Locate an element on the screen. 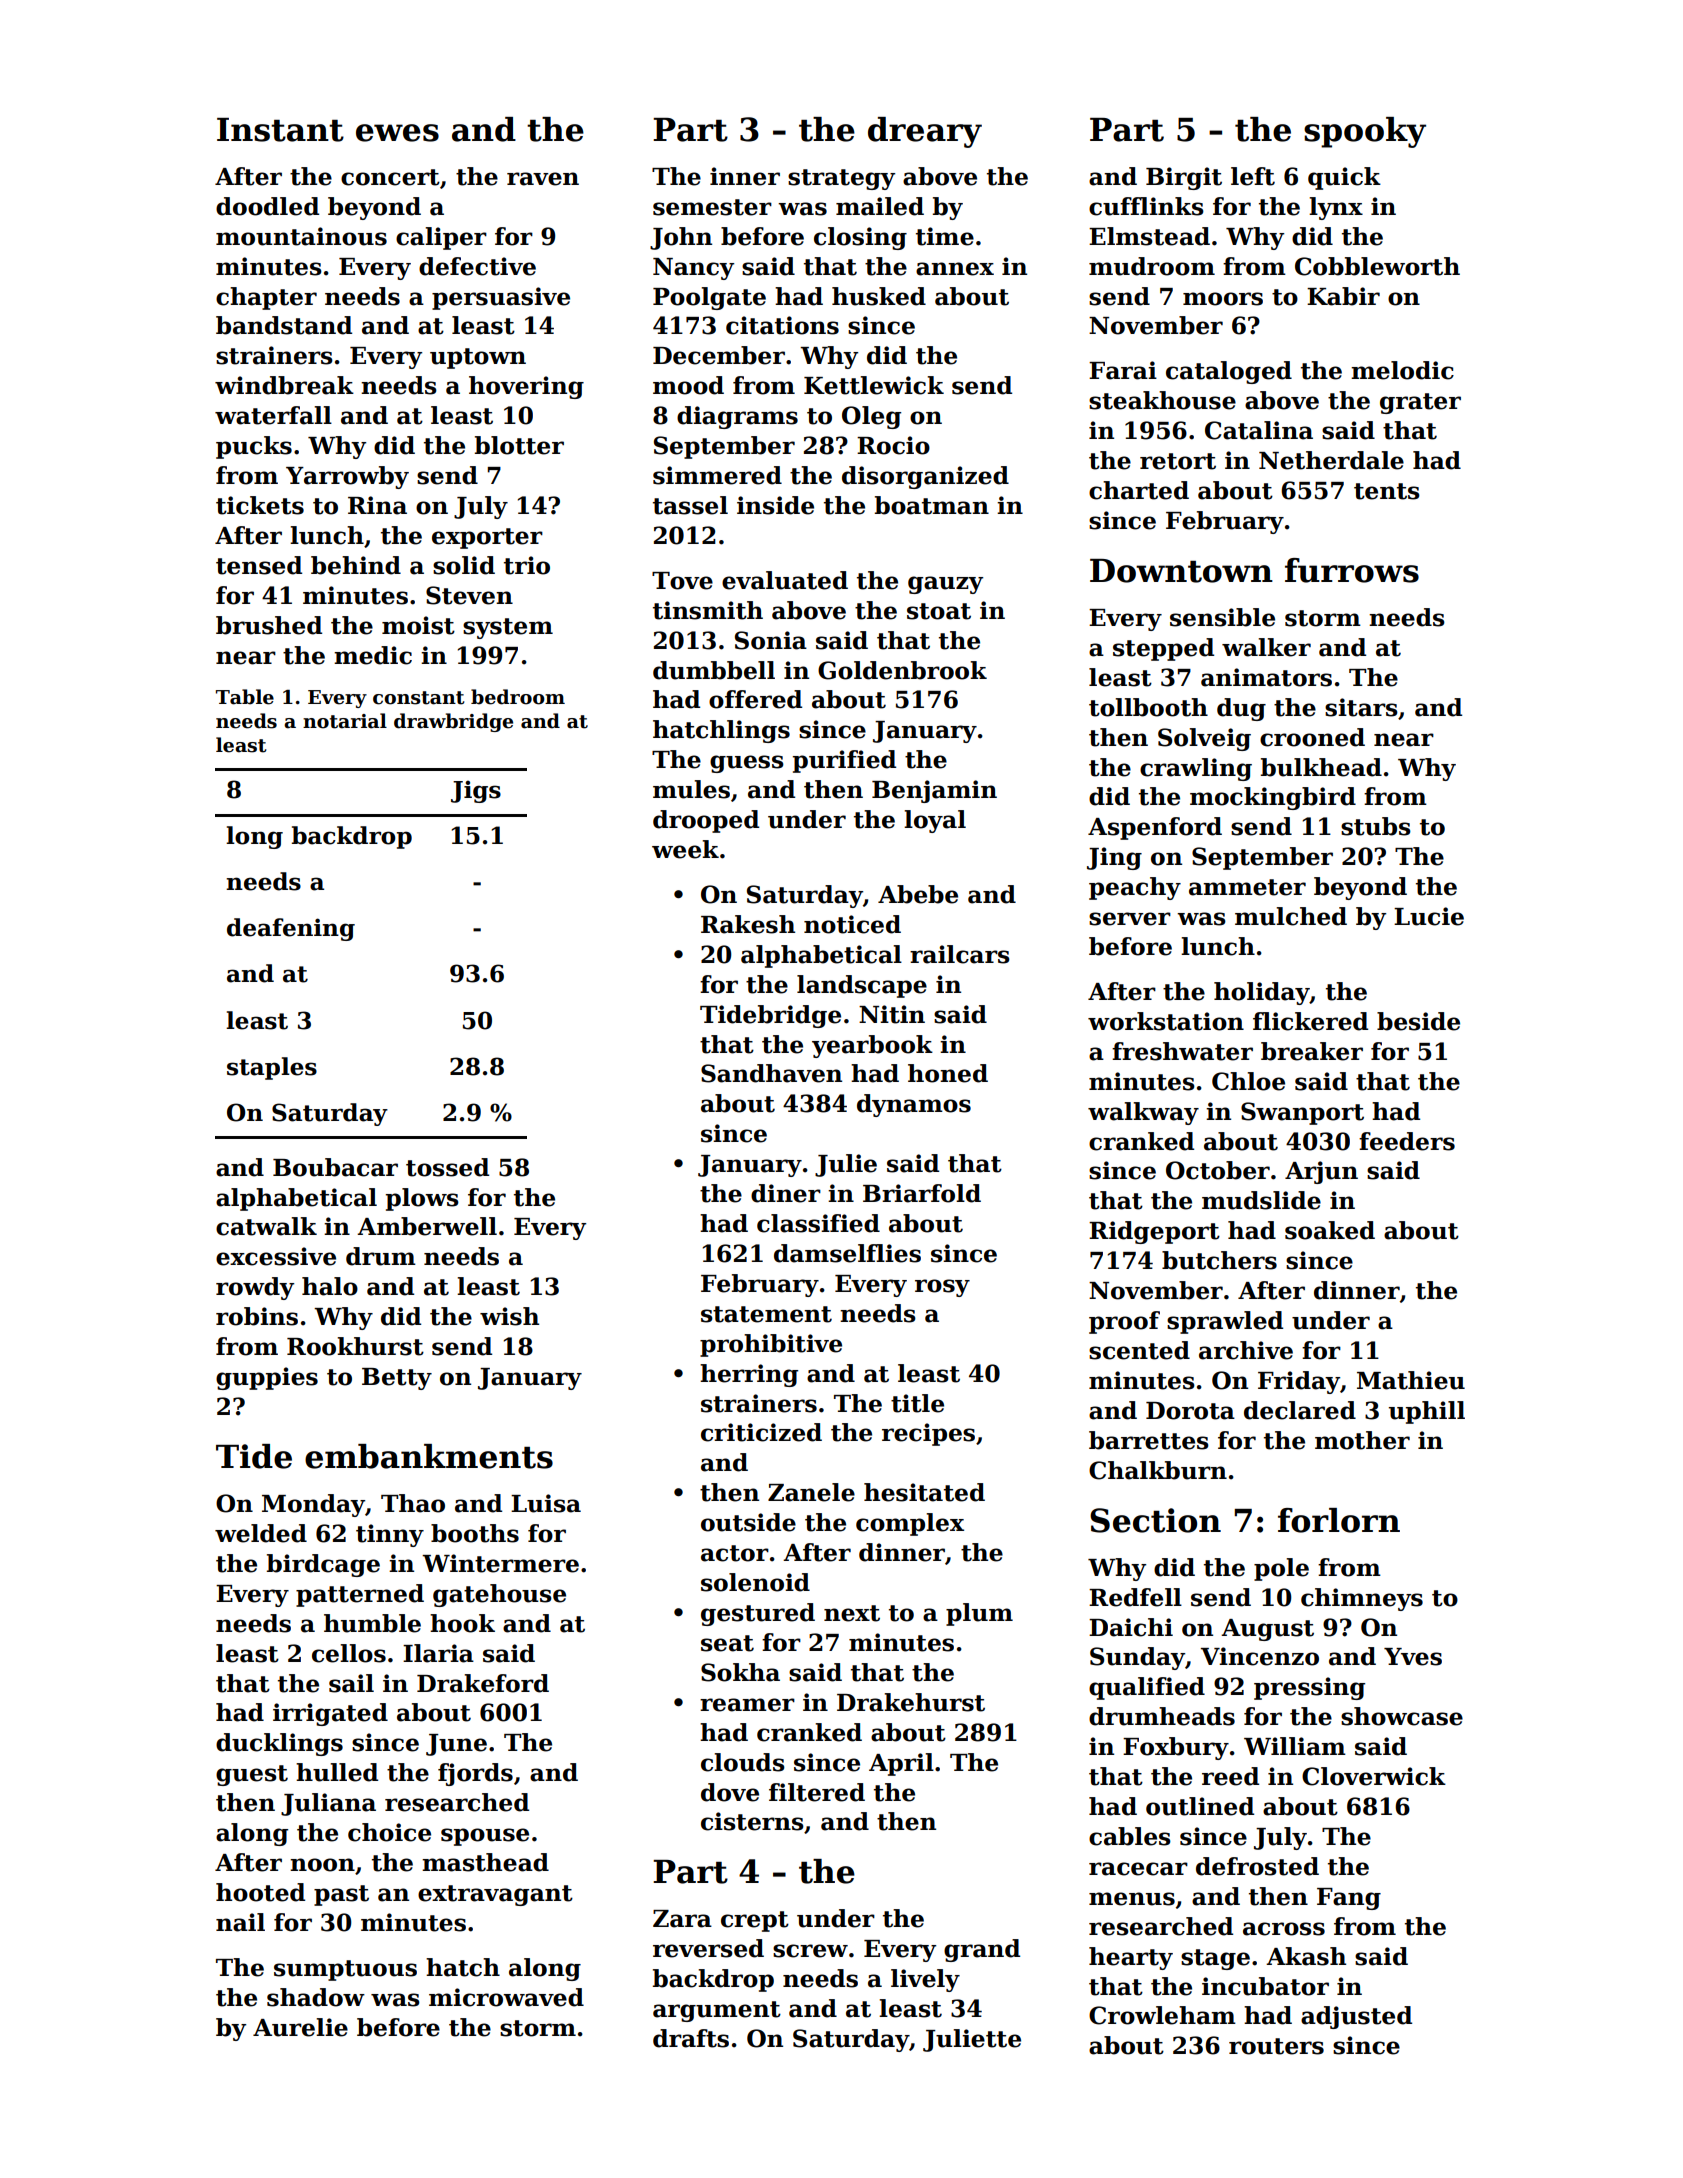 This screenshot has width=1683, height=2178. Boubacar is located at coordinates (335, 1167).
